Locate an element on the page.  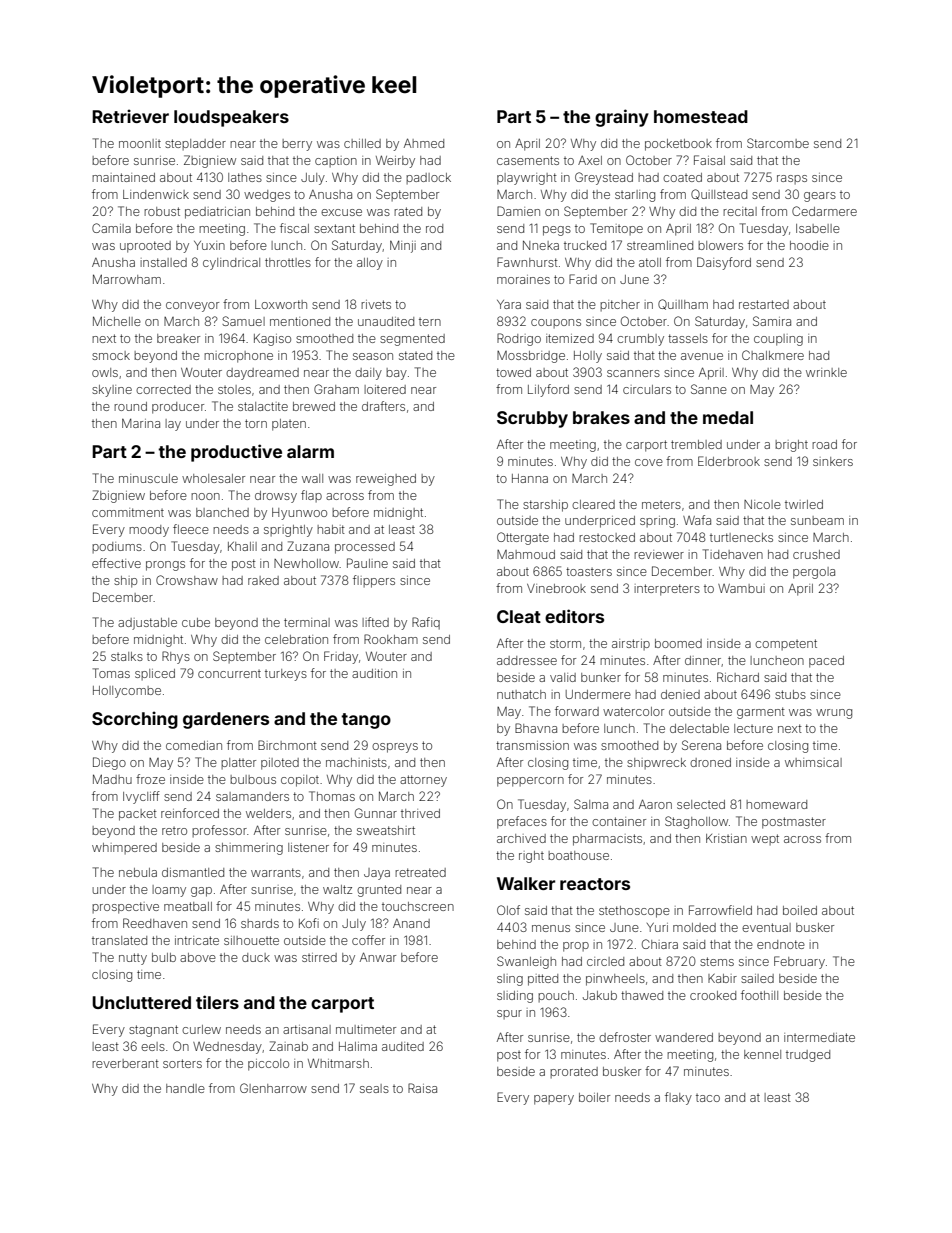
meters is located at coordinates (661, 505).
